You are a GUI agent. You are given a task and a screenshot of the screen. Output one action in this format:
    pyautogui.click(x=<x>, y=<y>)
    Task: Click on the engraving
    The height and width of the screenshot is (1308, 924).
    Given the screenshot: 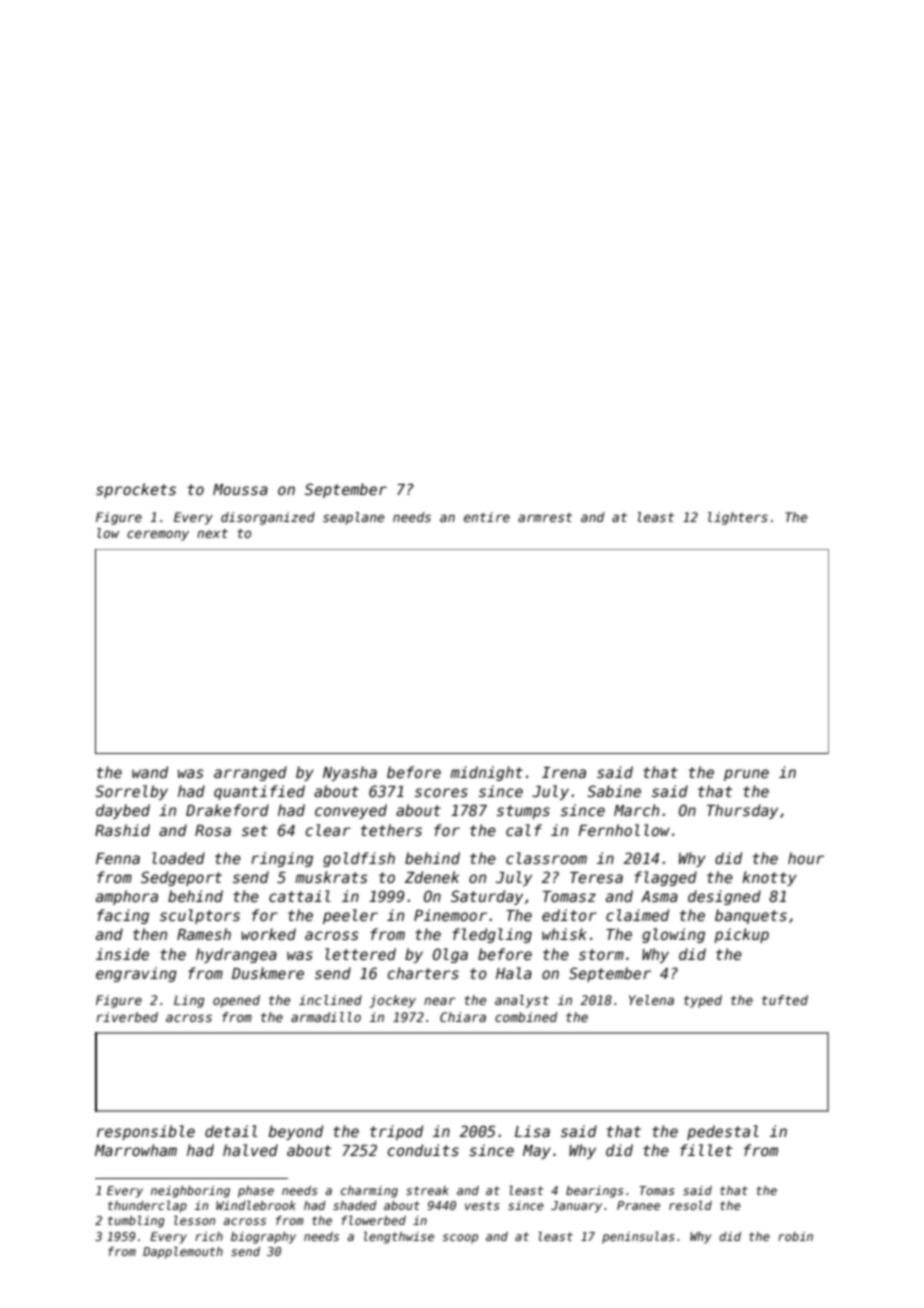 What is the action you would take?
    pyautogui.click(x=136, y=974)
